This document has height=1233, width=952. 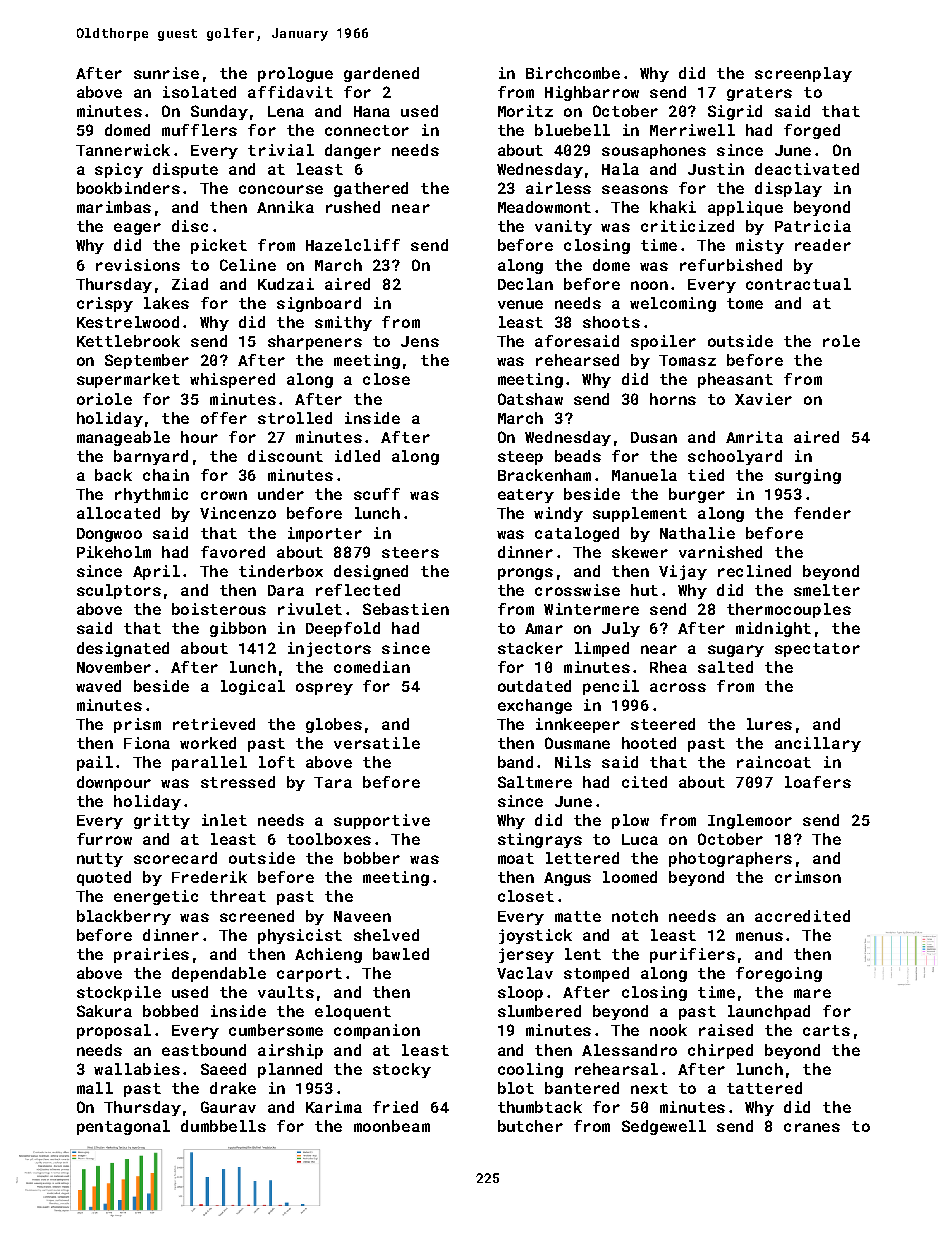 What do you see at coordinates (525, 111) in the document?
I see `Moritz` at bounding box center [525, 111].
